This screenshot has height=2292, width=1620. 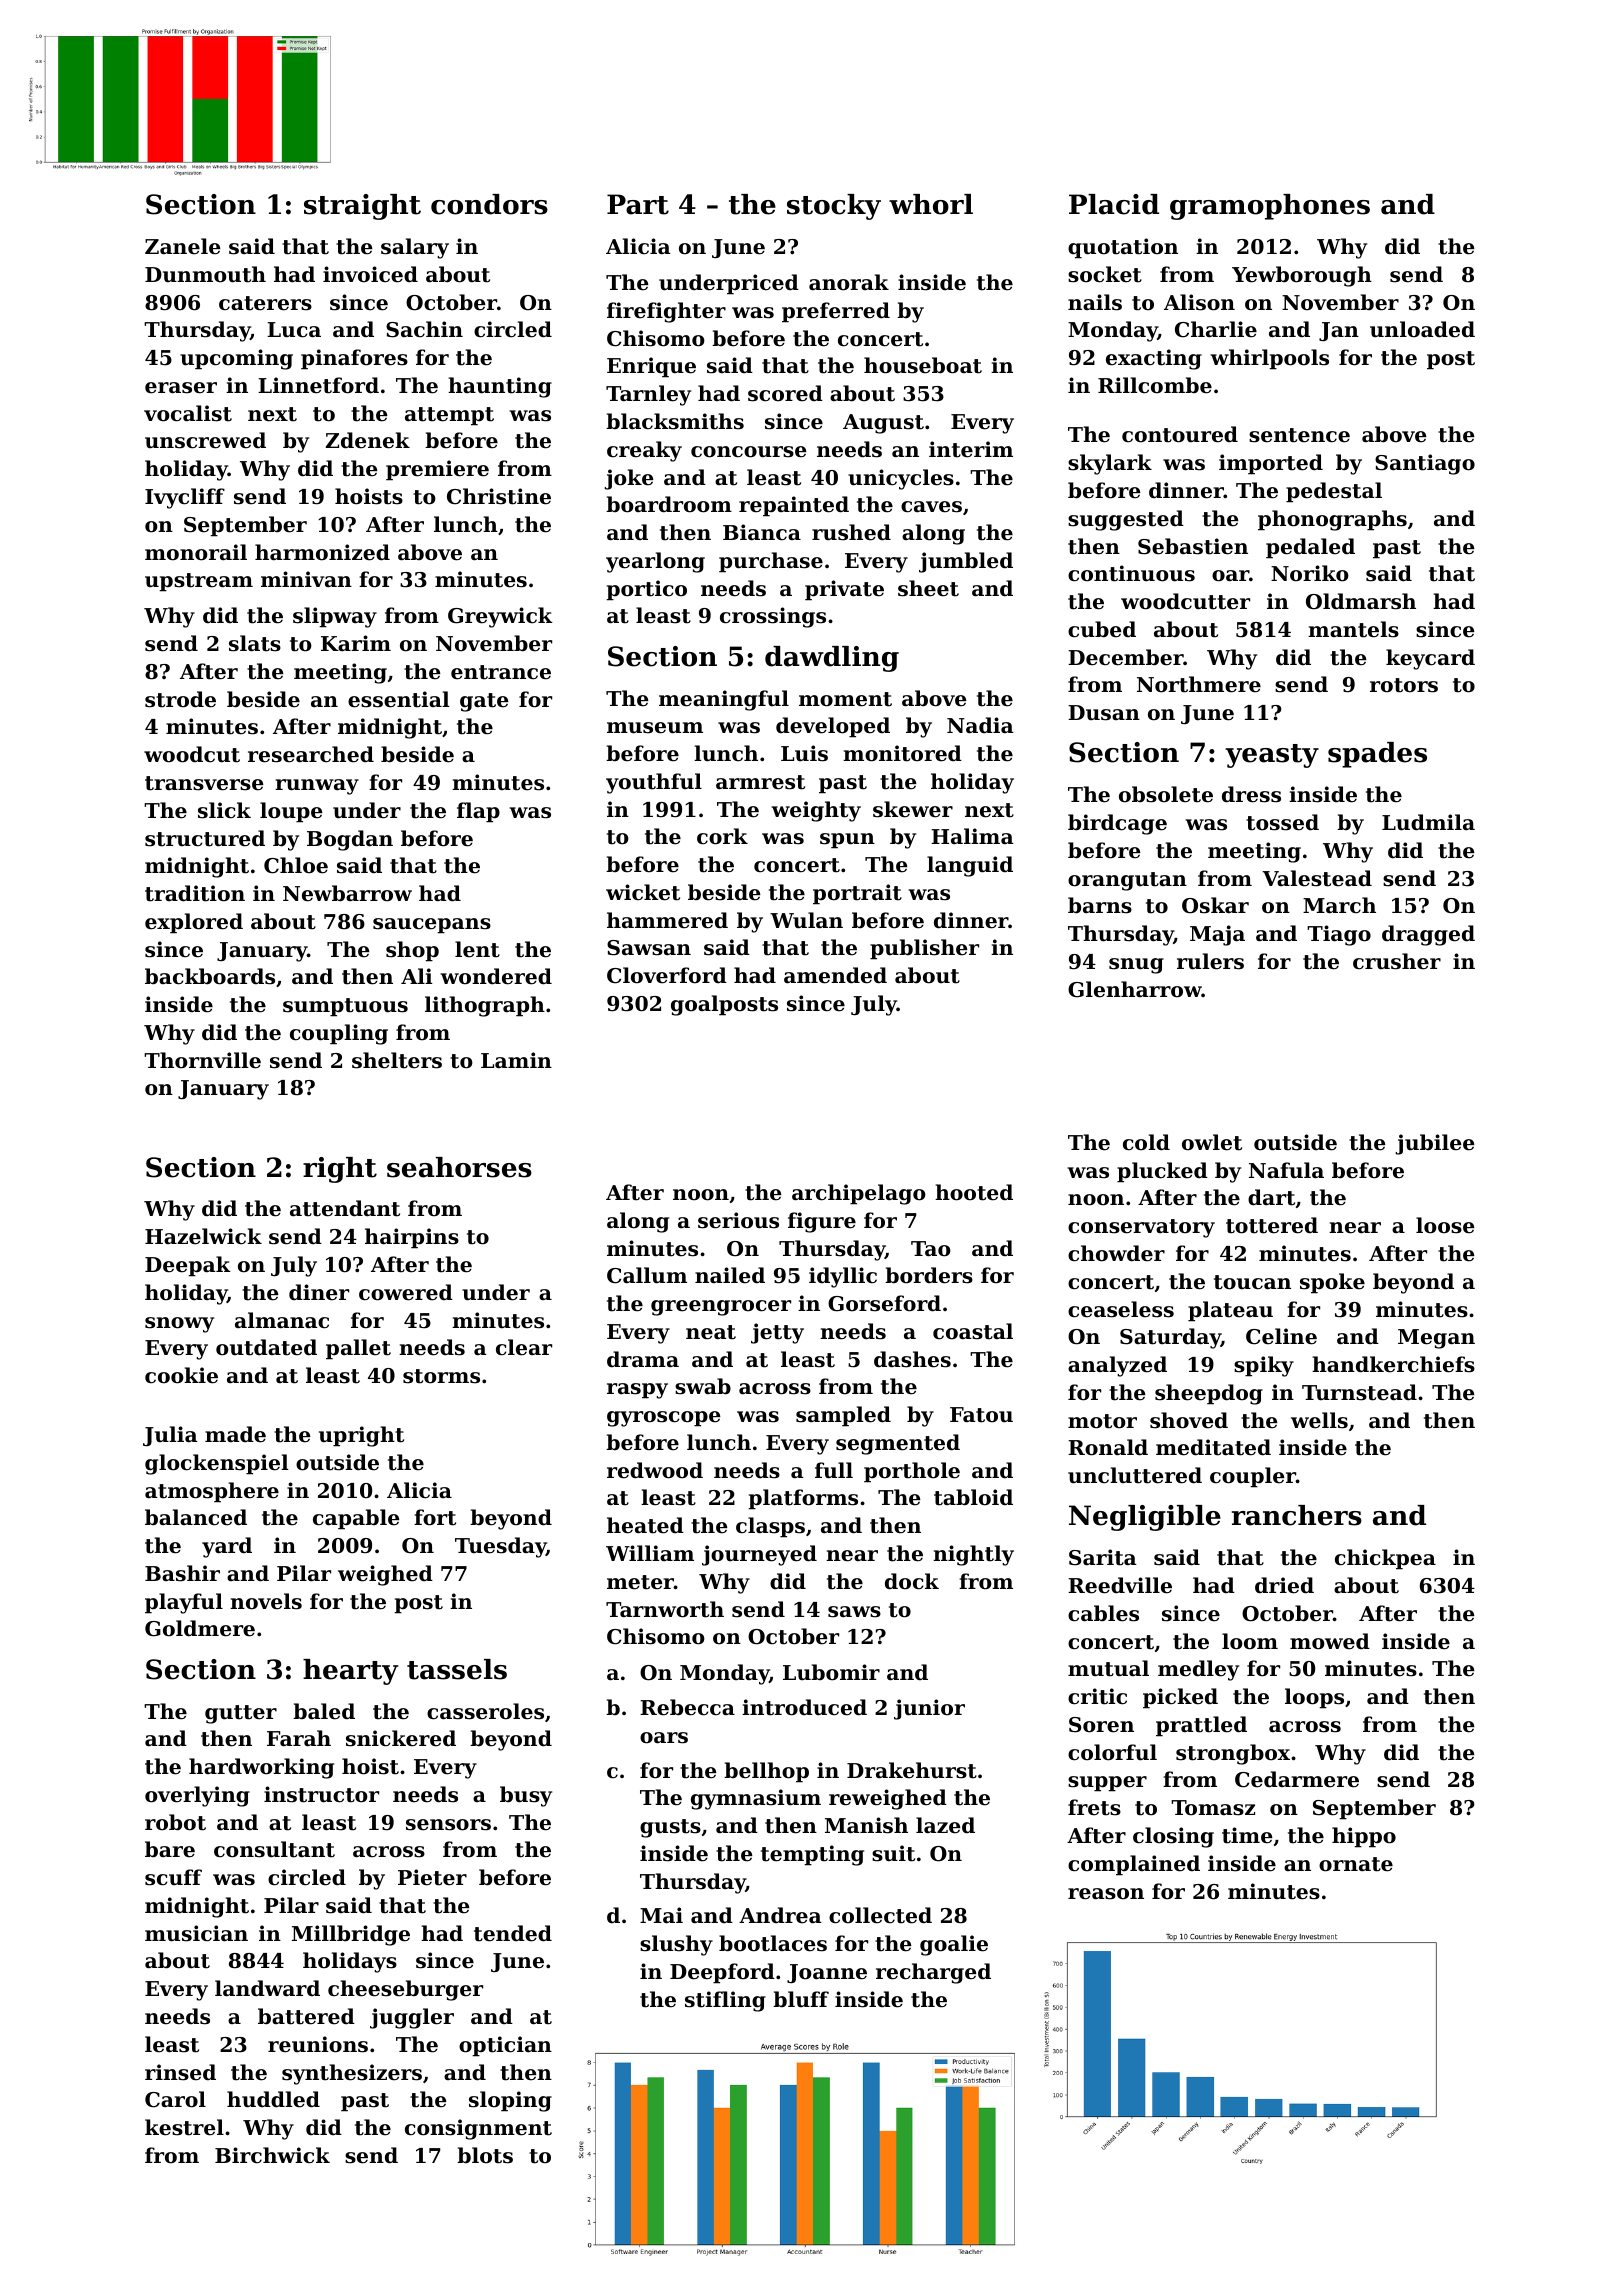 I want to click on Thornville, so click(x=202, y=1060).
